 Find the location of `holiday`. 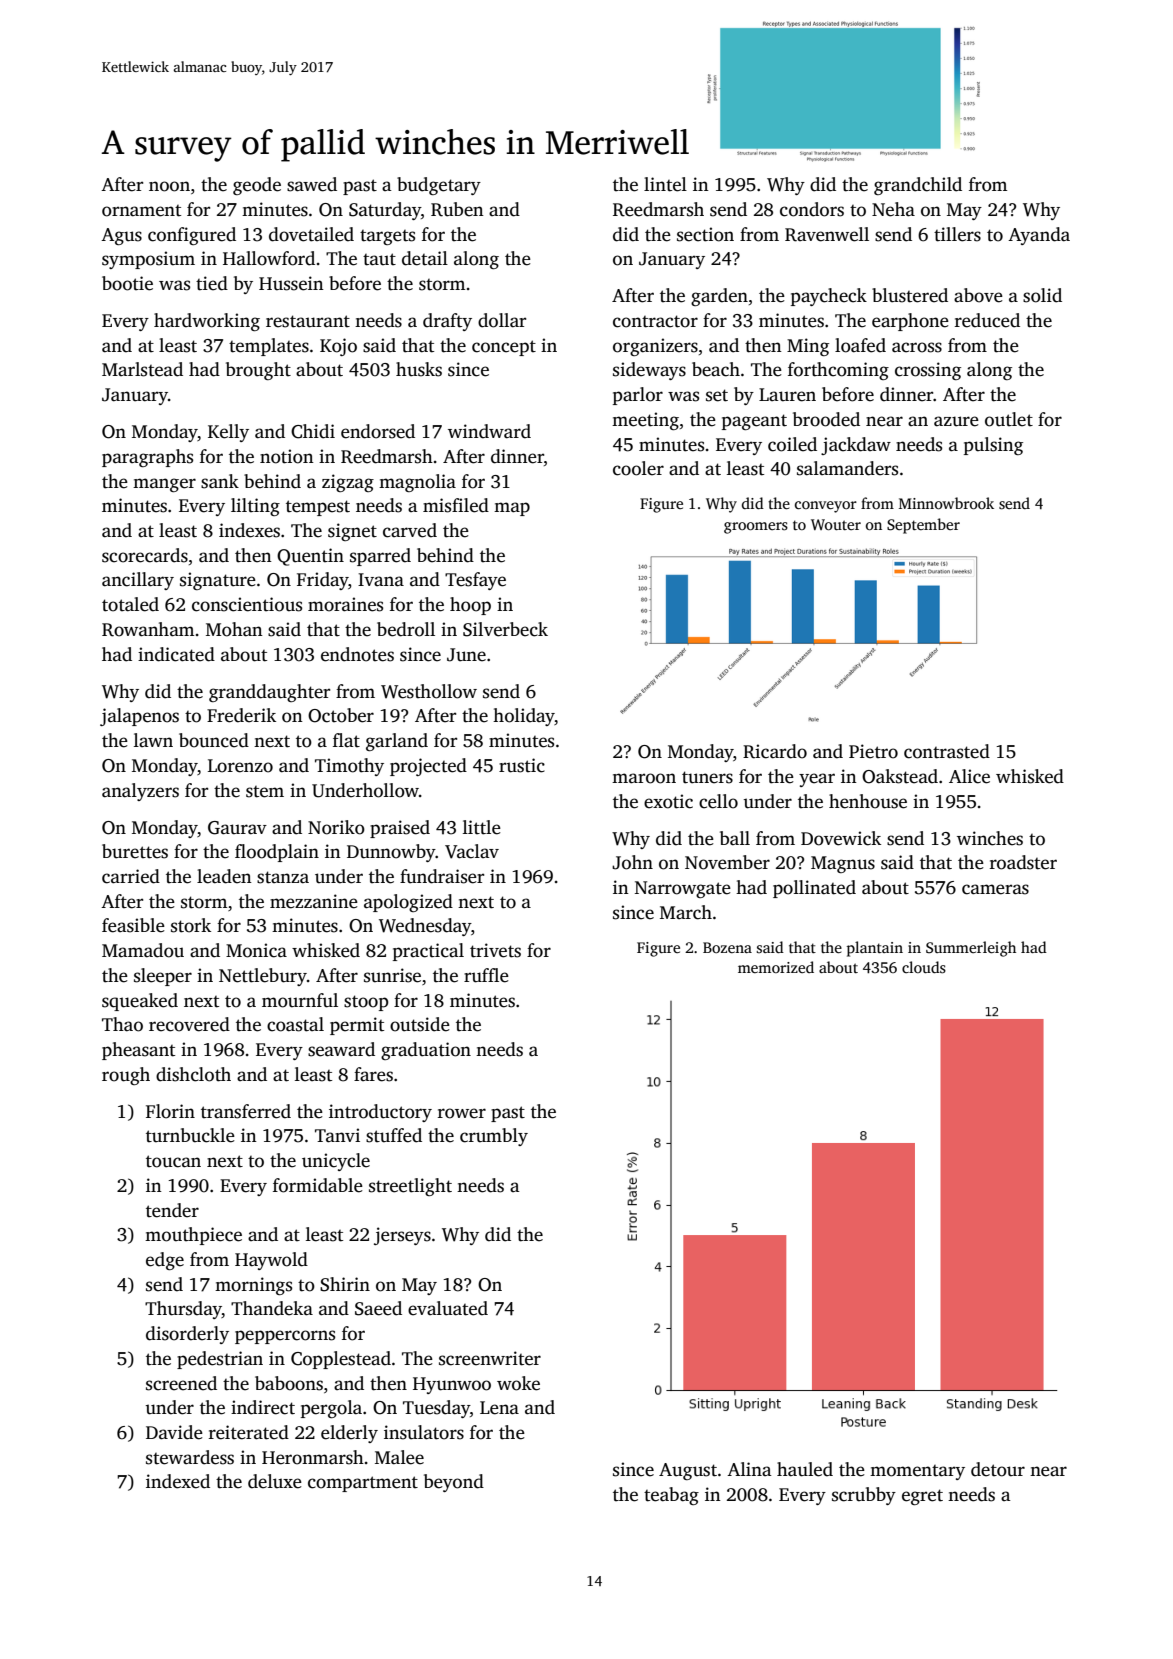

holiday is located at coordinates (524, 717).
